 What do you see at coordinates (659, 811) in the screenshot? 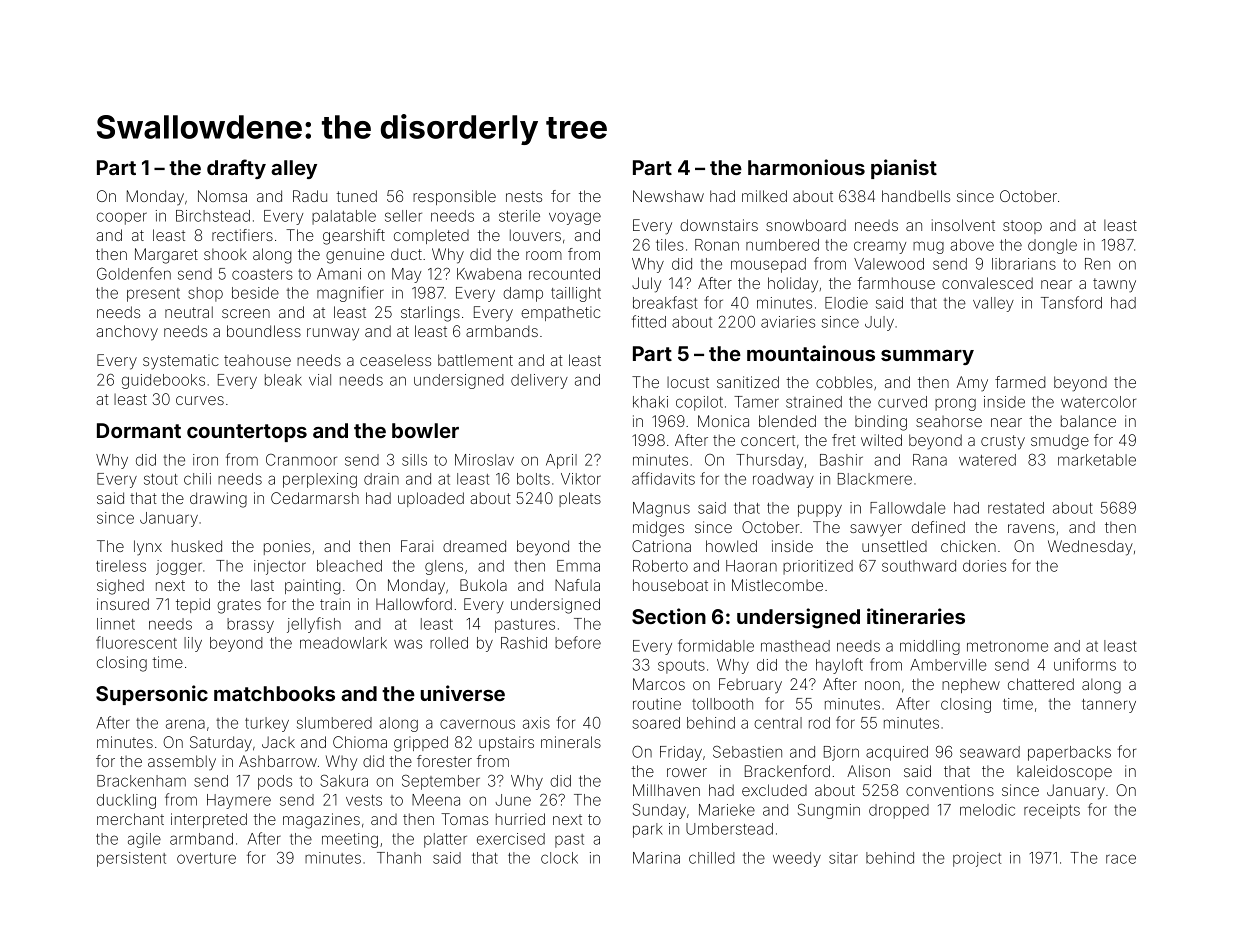
I see `Sunday` at bounding box center [659, 811].
